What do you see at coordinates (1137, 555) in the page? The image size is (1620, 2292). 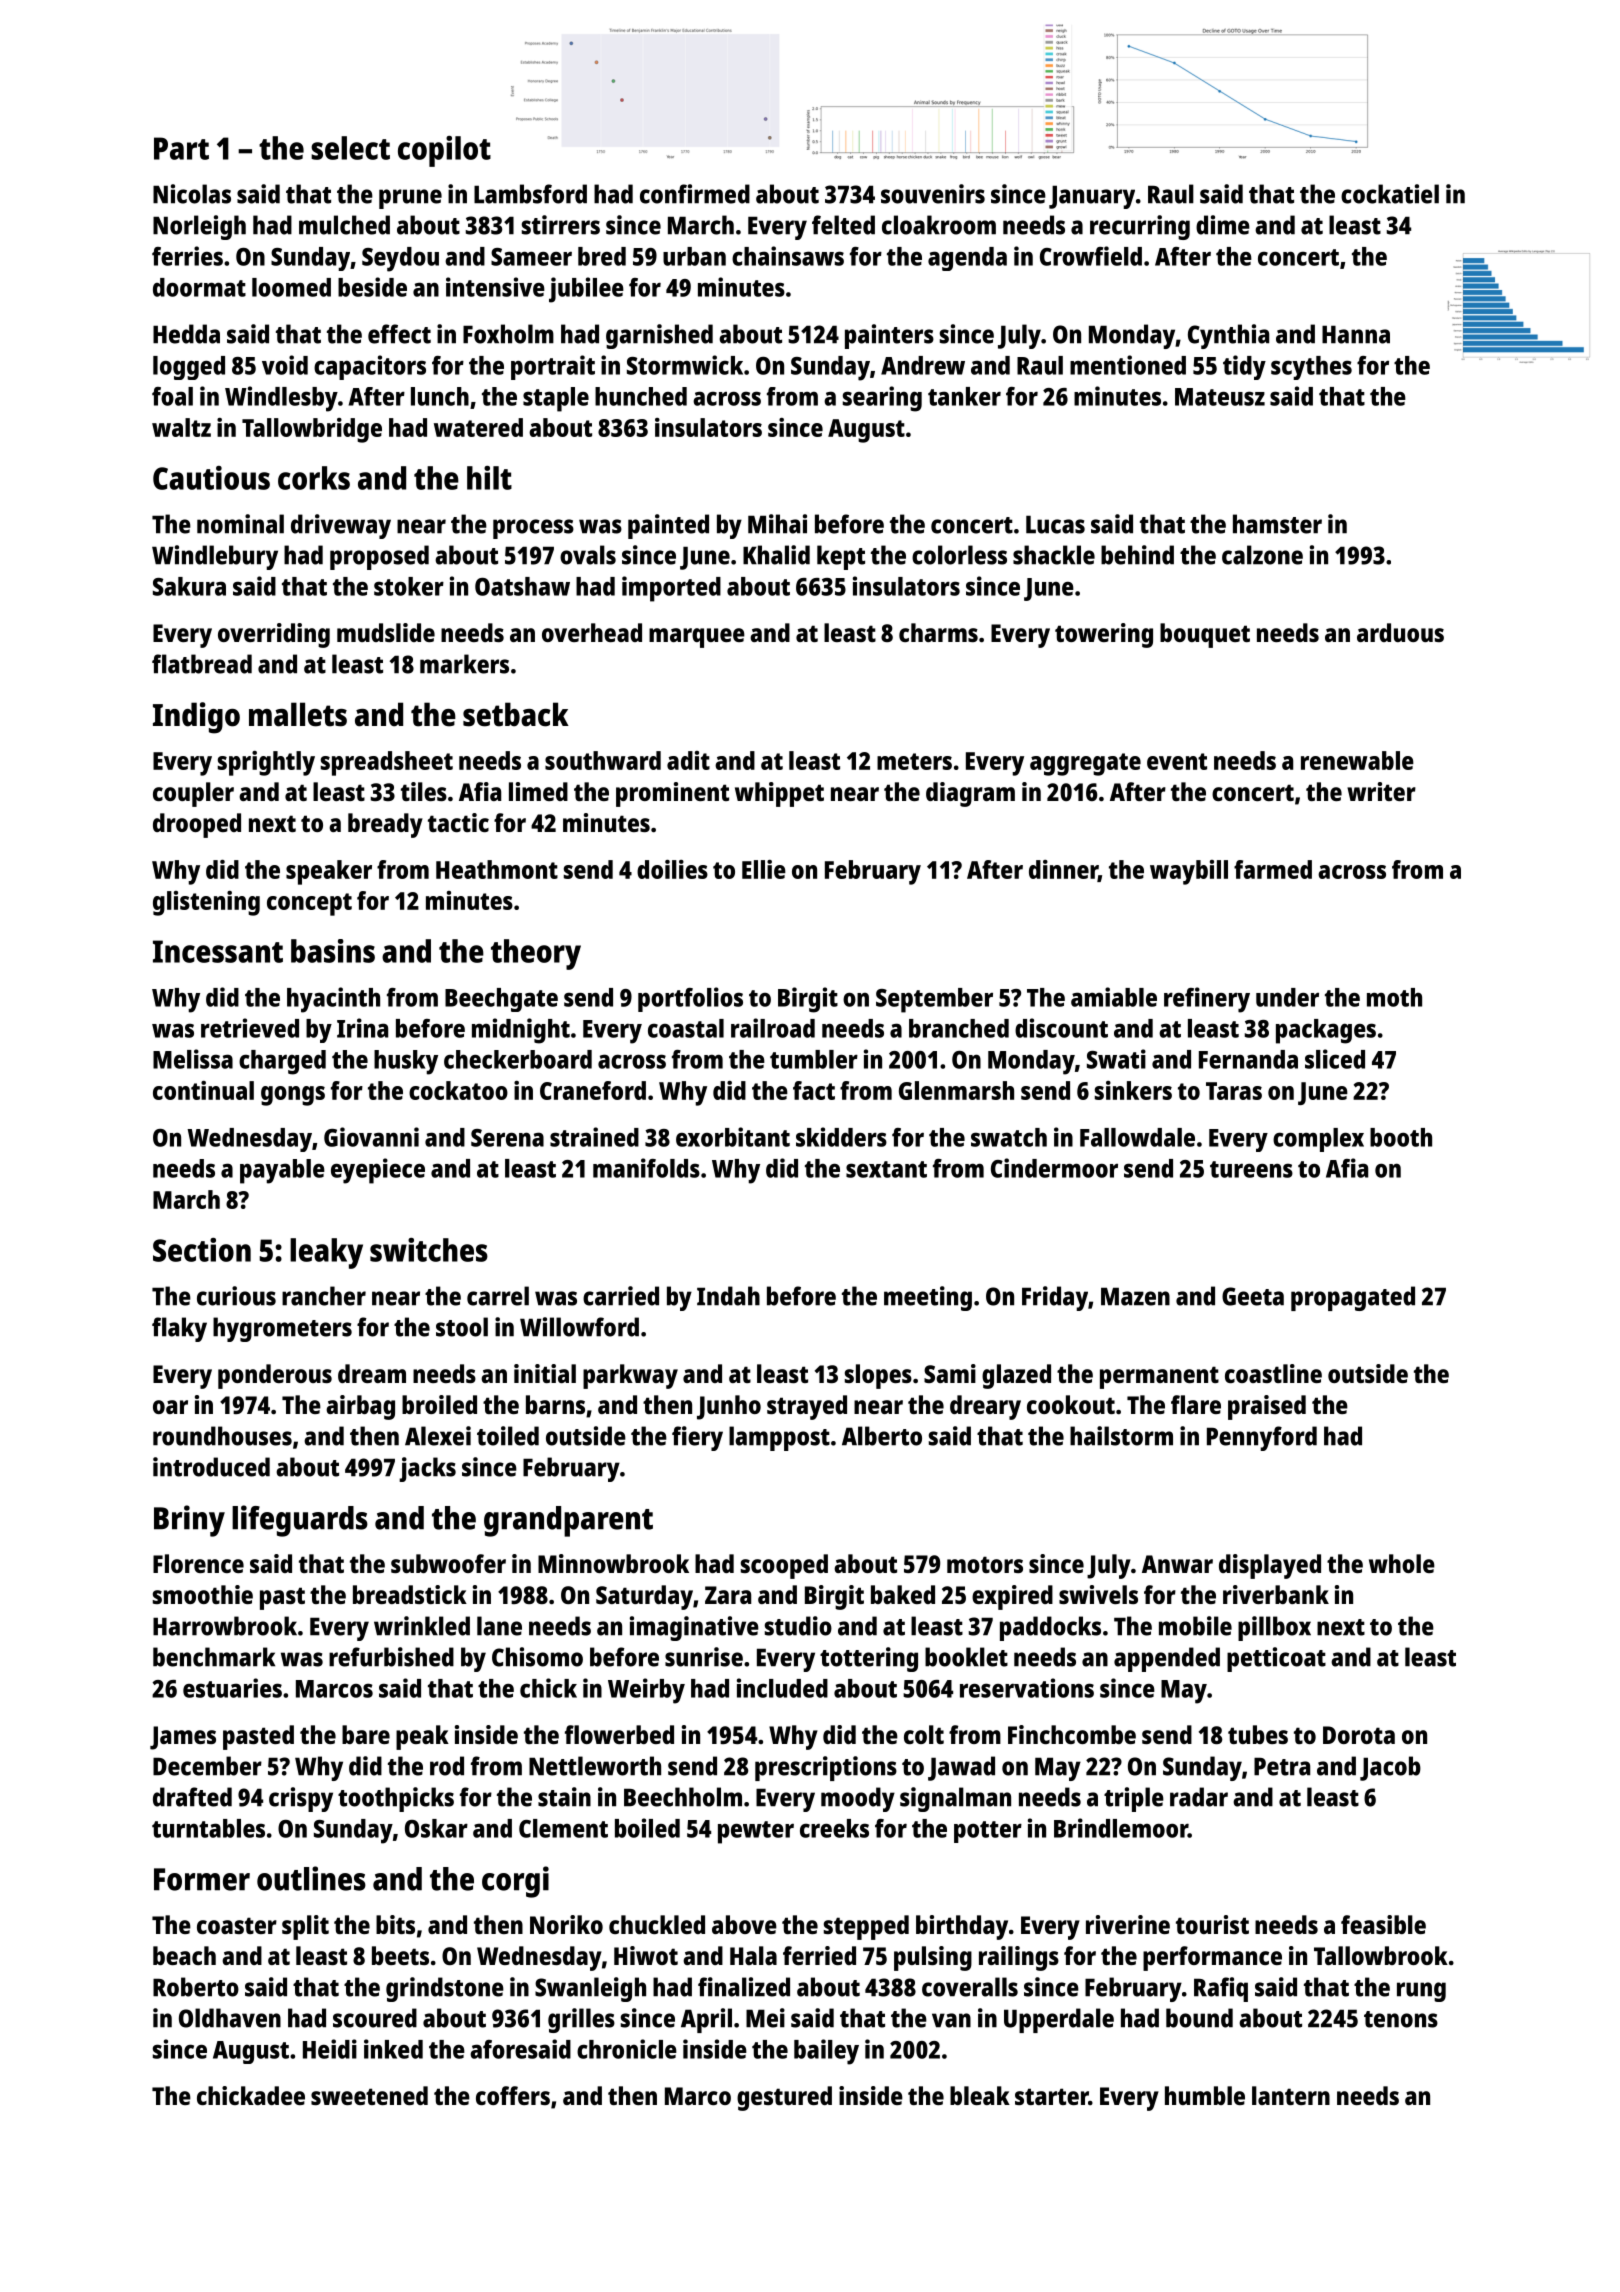 I see `behind` at bounding box center [1137, 555].
